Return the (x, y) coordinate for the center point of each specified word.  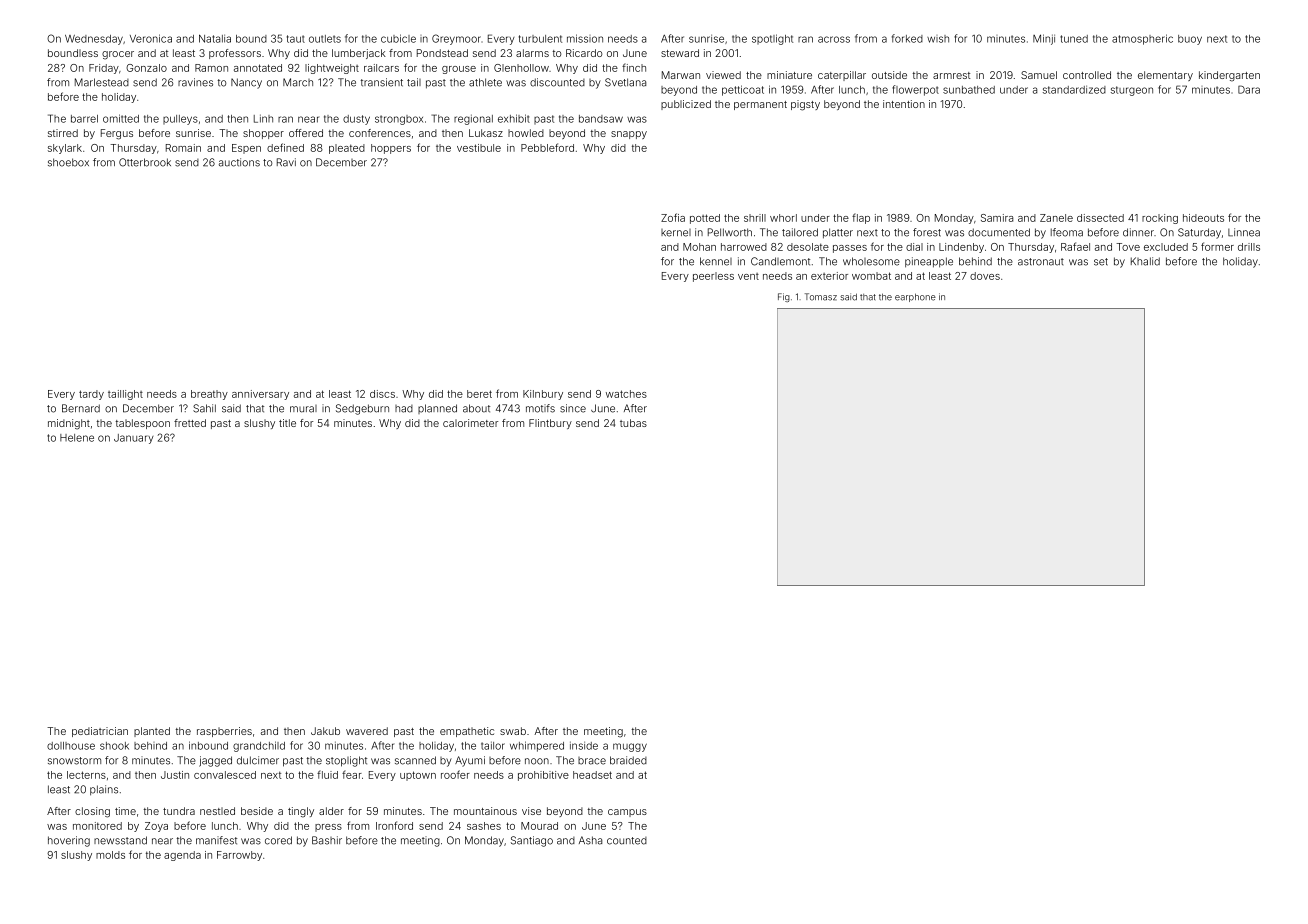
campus (627, 813)
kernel (676, 233)
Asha (590, 840)
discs (382, 394)
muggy (630, 747)
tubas (633, 423)
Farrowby (239, 856)
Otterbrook (145, 162)
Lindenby (961, 248)
